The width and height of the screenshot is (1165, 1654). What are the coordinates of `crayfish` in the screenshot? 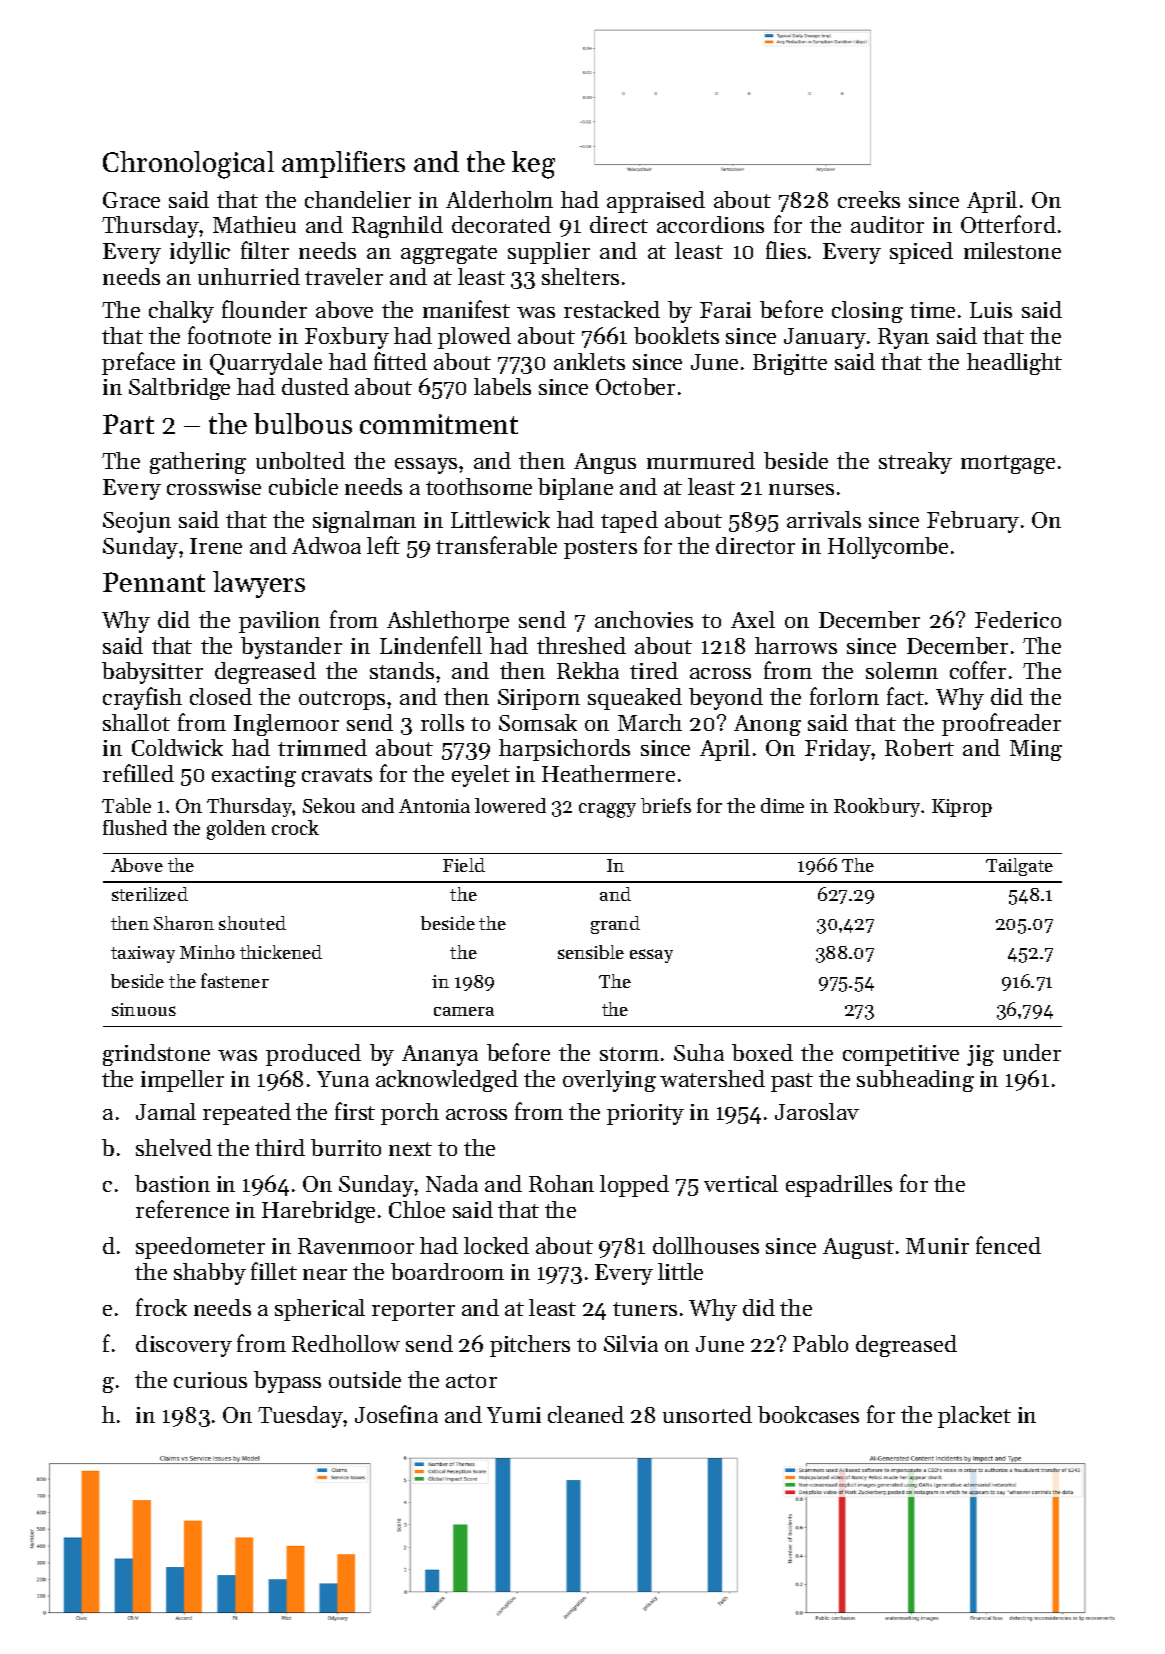 It's located at (142, 698).
